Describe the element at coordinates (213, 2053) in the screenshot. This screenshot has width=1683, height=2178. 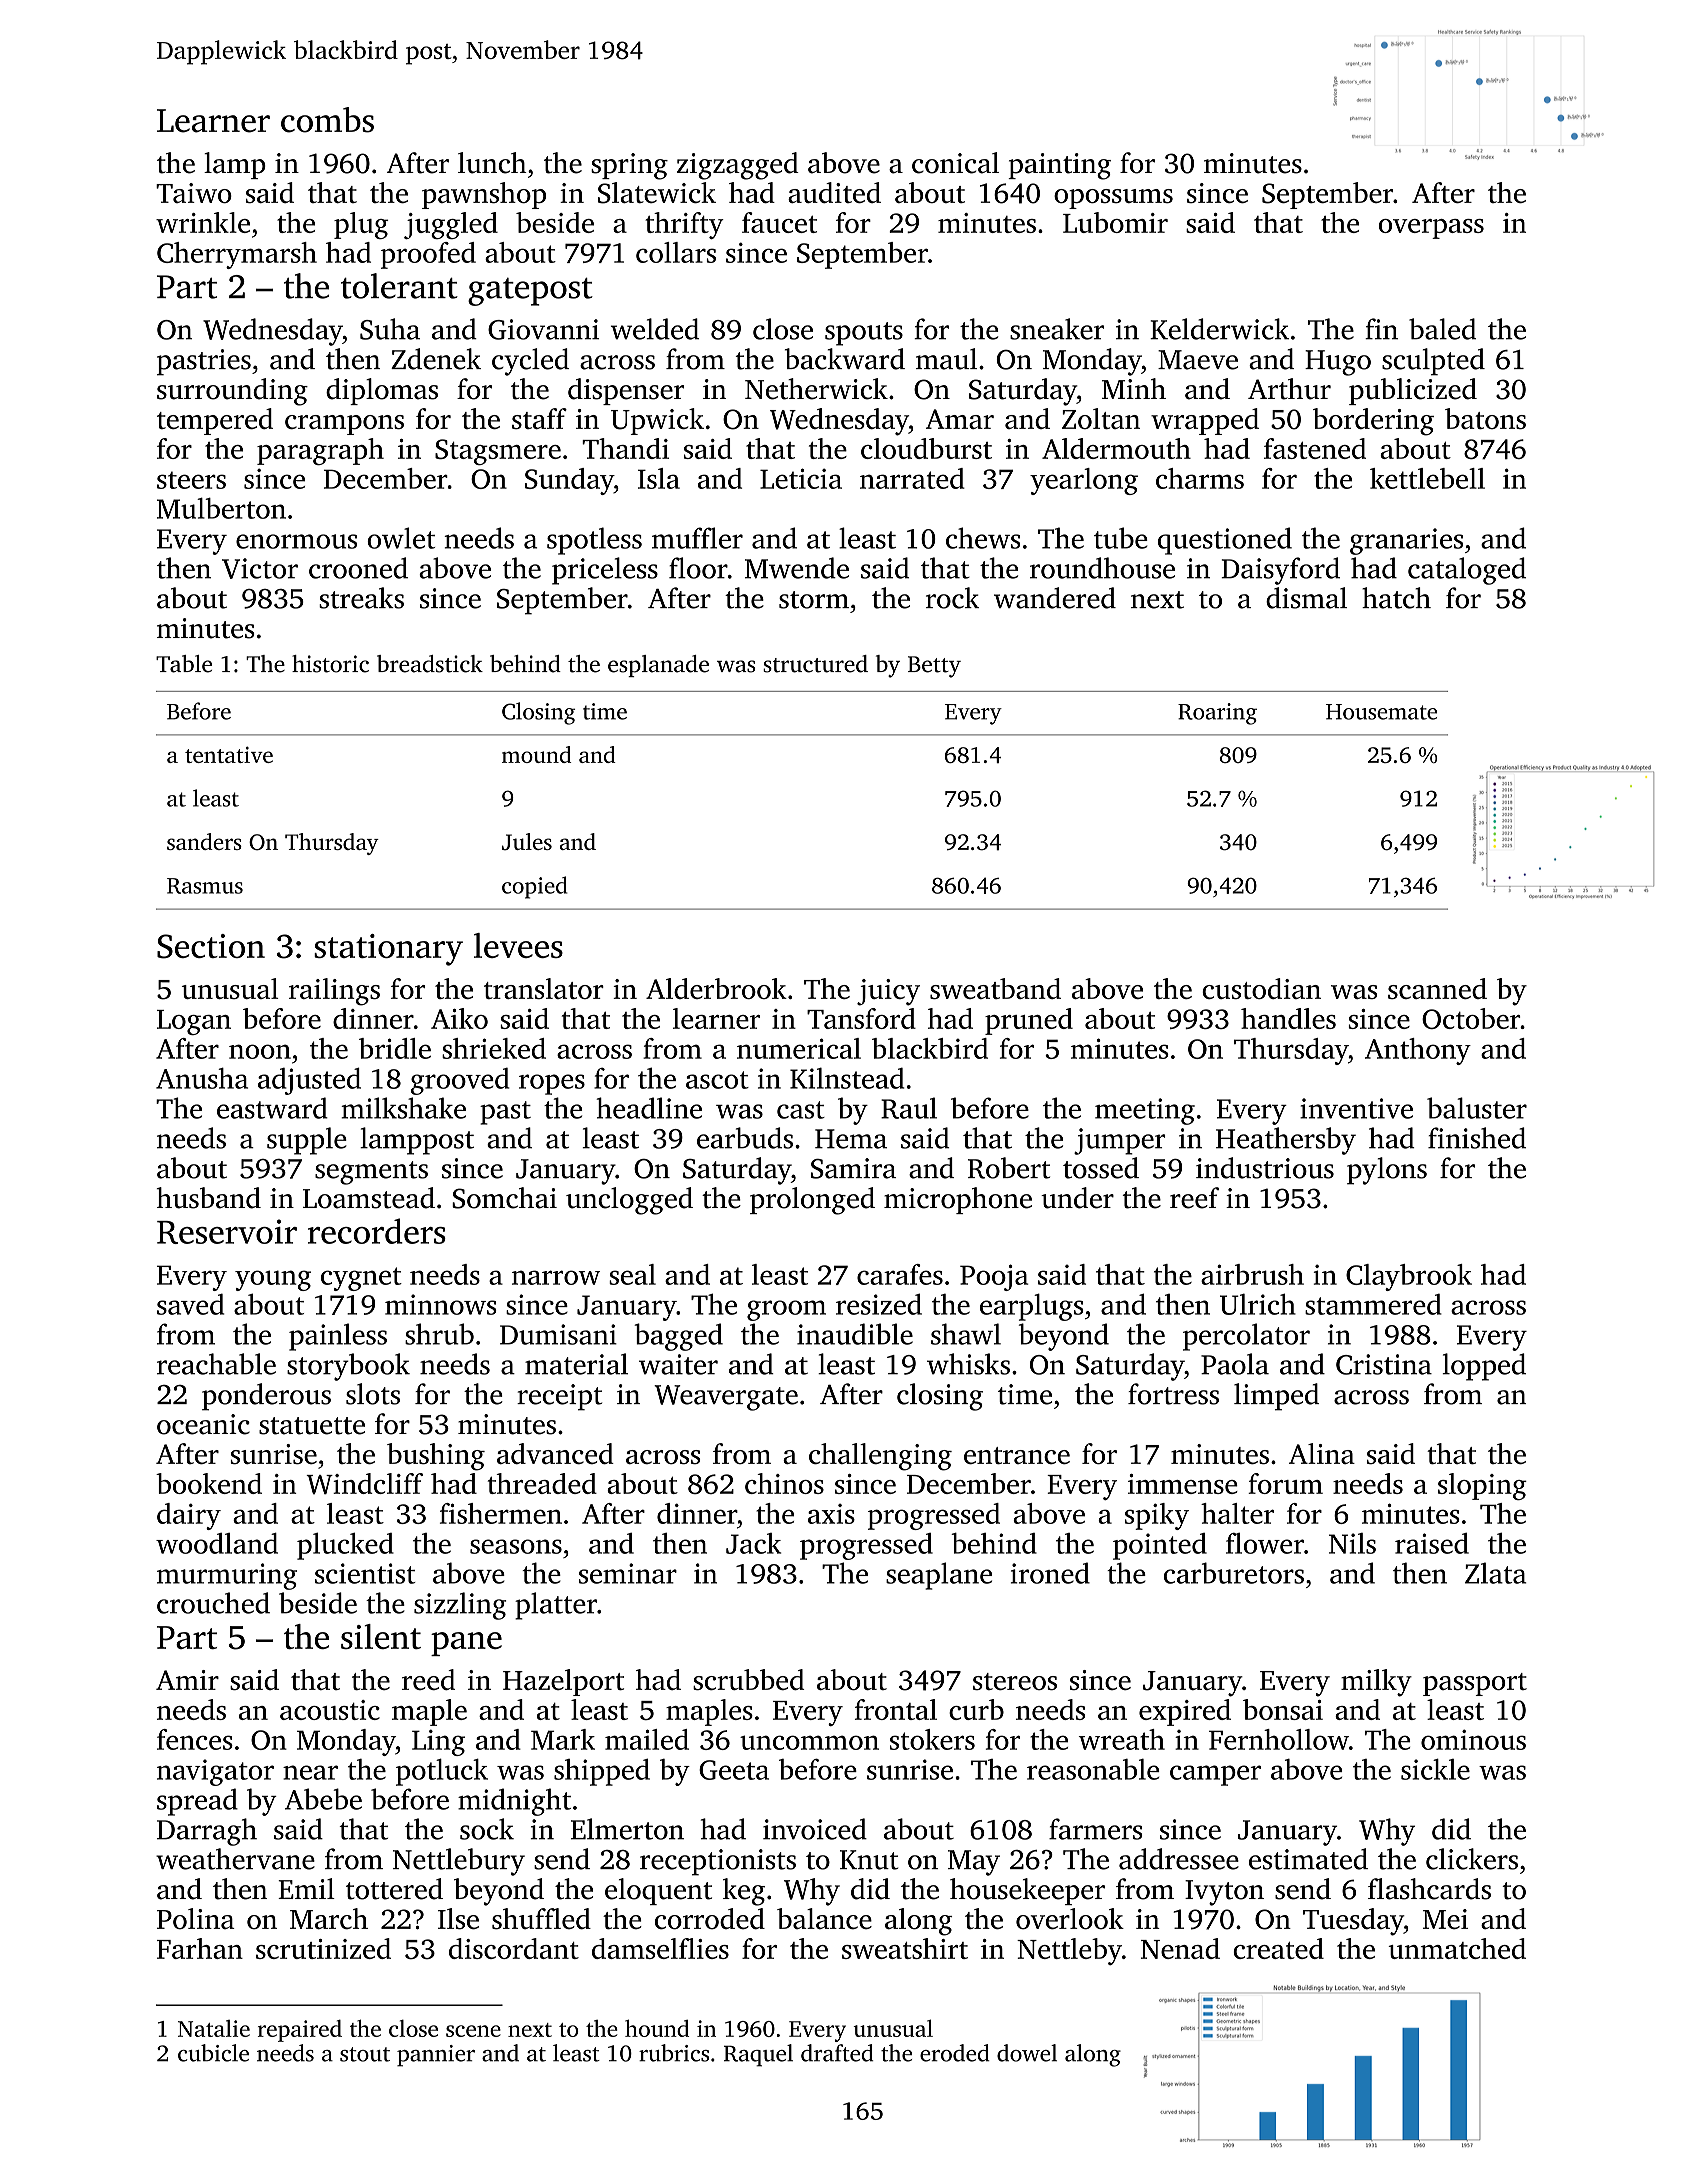
I see `cubicle` at that location.
